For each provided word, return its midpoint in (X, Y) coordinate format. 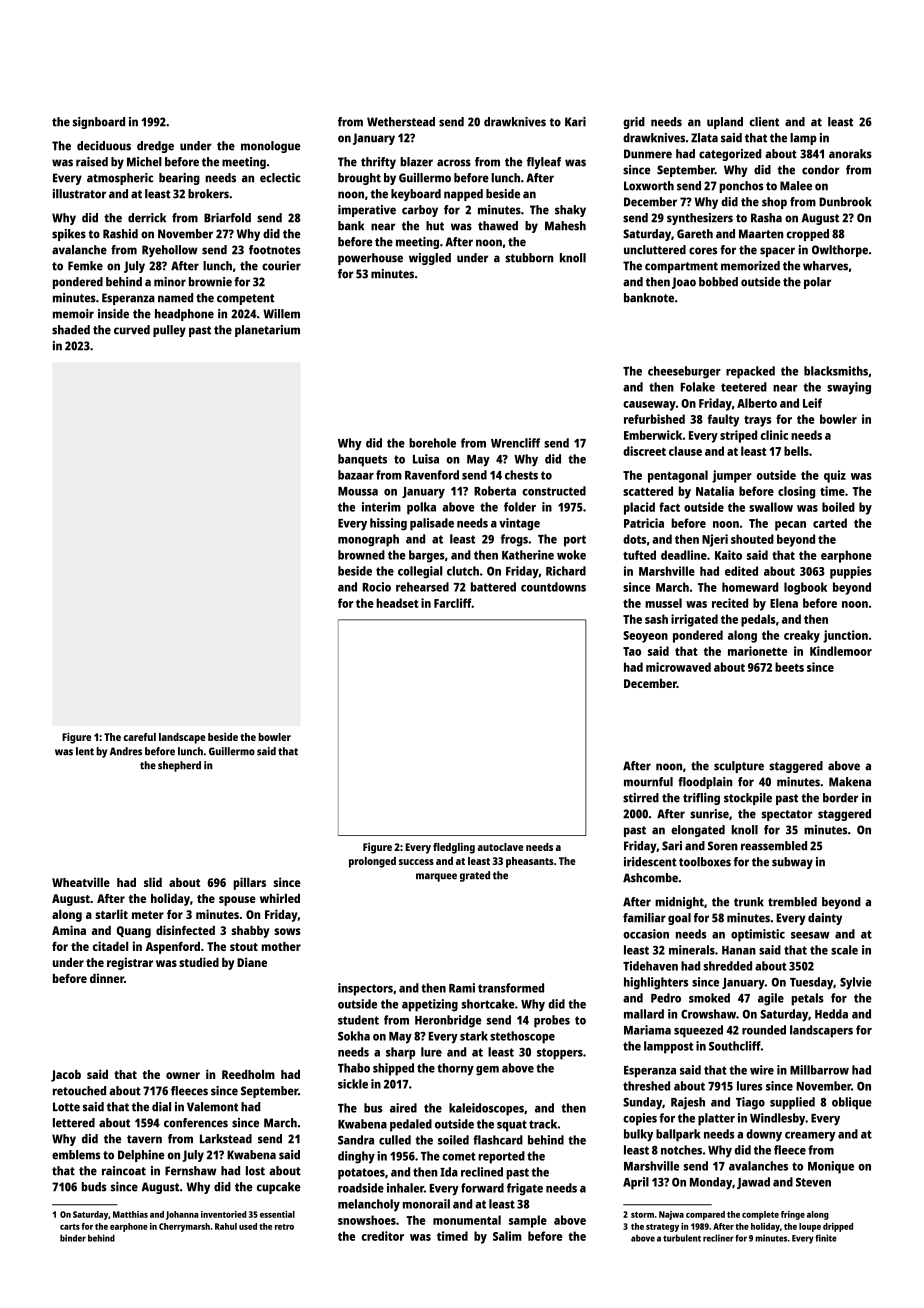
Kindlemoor (841, 651)
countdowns (553, 587)
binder (73, 1238)
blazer (416, 162)
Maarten (761, 234)
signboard (99, 123)
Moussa (358, 491)
